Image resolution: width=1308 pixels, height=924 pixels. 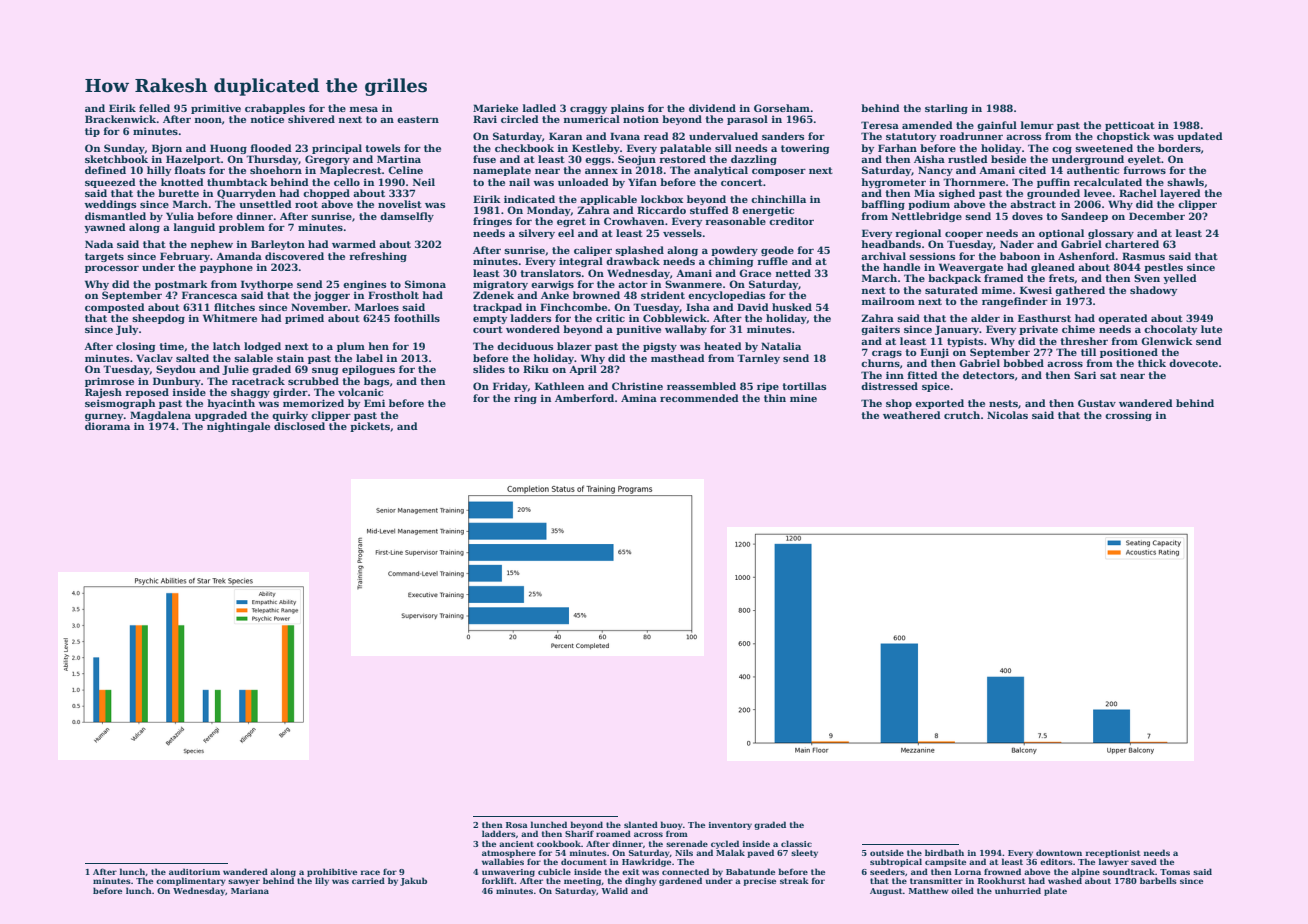 What do you see at coordinates (238, 427) in the screenshot?
I see `nightingale` at bounding box center [238, 427].
